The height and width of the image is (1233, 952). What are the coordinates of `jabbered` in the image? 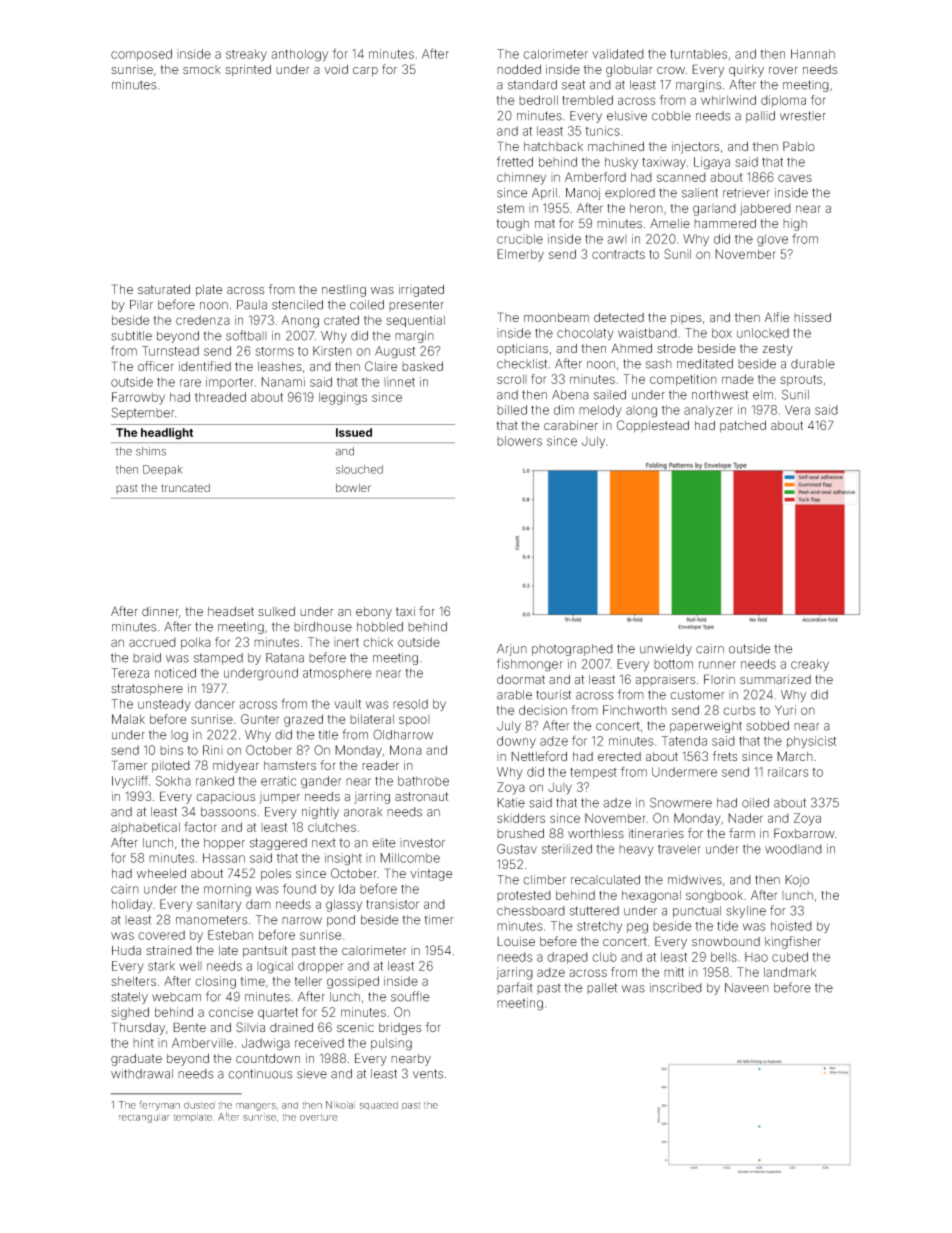 It's located at (765, 209).
